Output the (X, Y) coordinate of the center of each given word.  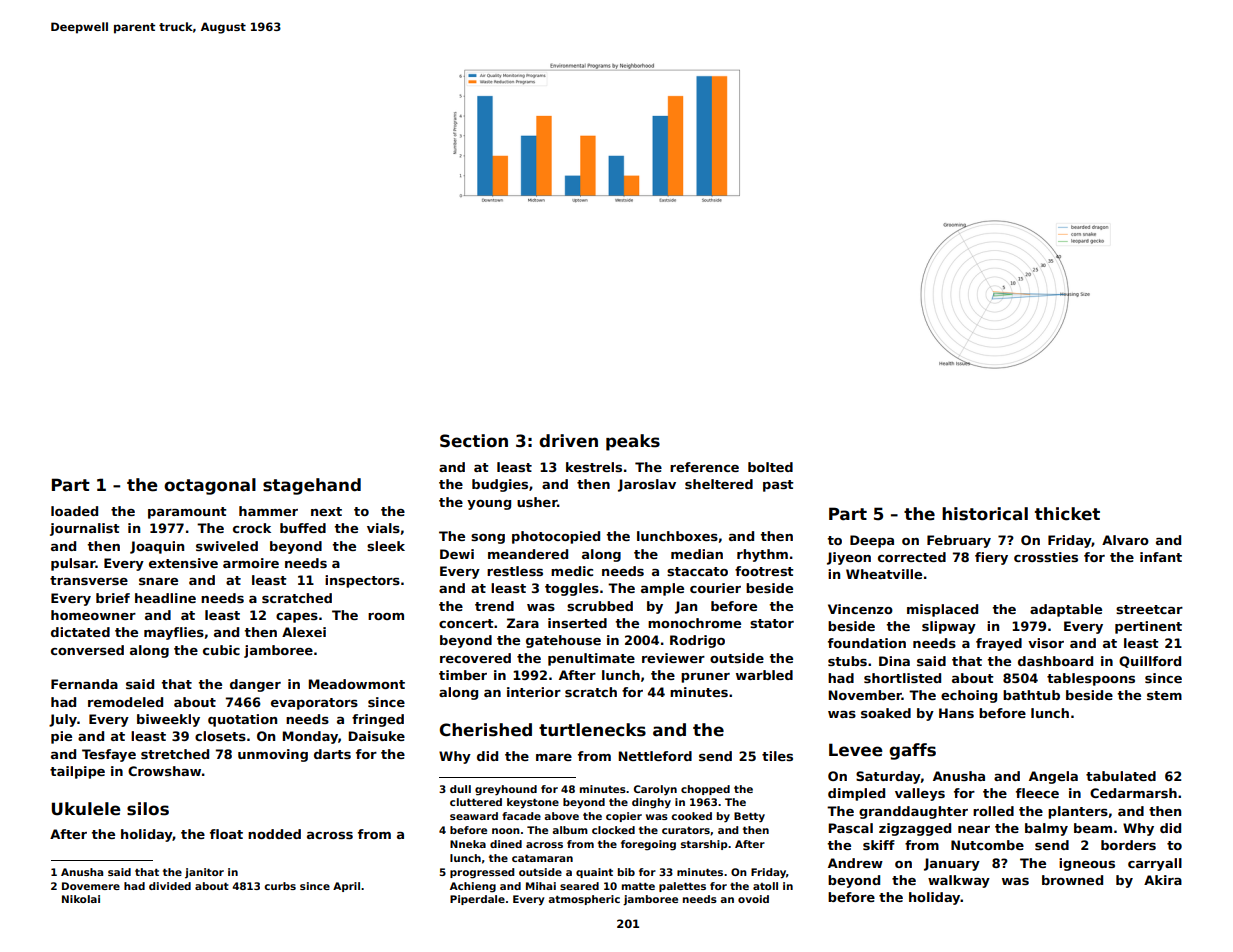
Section (474, 441)
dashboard (1055, 661)
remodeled (125, 702)
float (226, 834)
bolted (770, 467)
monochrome (694, 623)
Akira (1163, 880)
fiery (991, 558)
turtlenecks (592, 730)
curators (686, 830)
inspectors (362, 581)
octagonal (210, 486)
